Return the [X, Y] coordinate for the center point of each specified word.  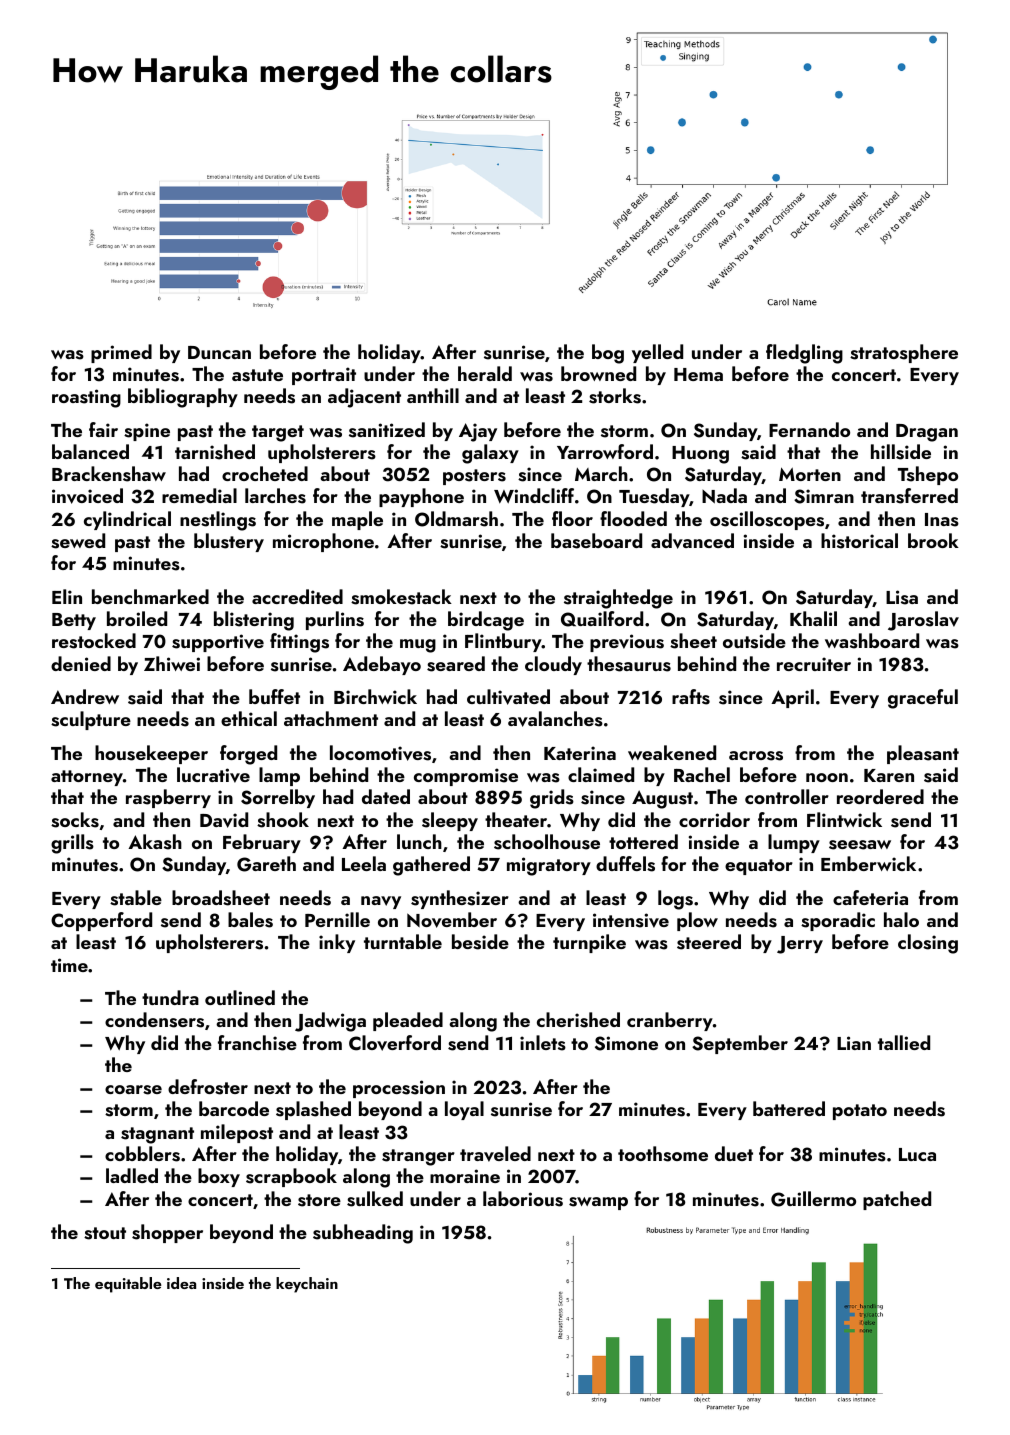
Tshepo [928, 475]
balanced [90, 451]
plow [697, 921]
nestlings [218, 521]
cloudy [553, 665]
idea [181, 1283]
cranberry [670, 1021]
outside [754, 641]
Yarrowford [605, 451]
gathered [431, 866]
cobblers [142, 1154]
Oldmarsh [456, 519]
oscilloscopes [767, 520]
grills [72, 844]
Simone [626, 1043]
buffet [274, 696]
